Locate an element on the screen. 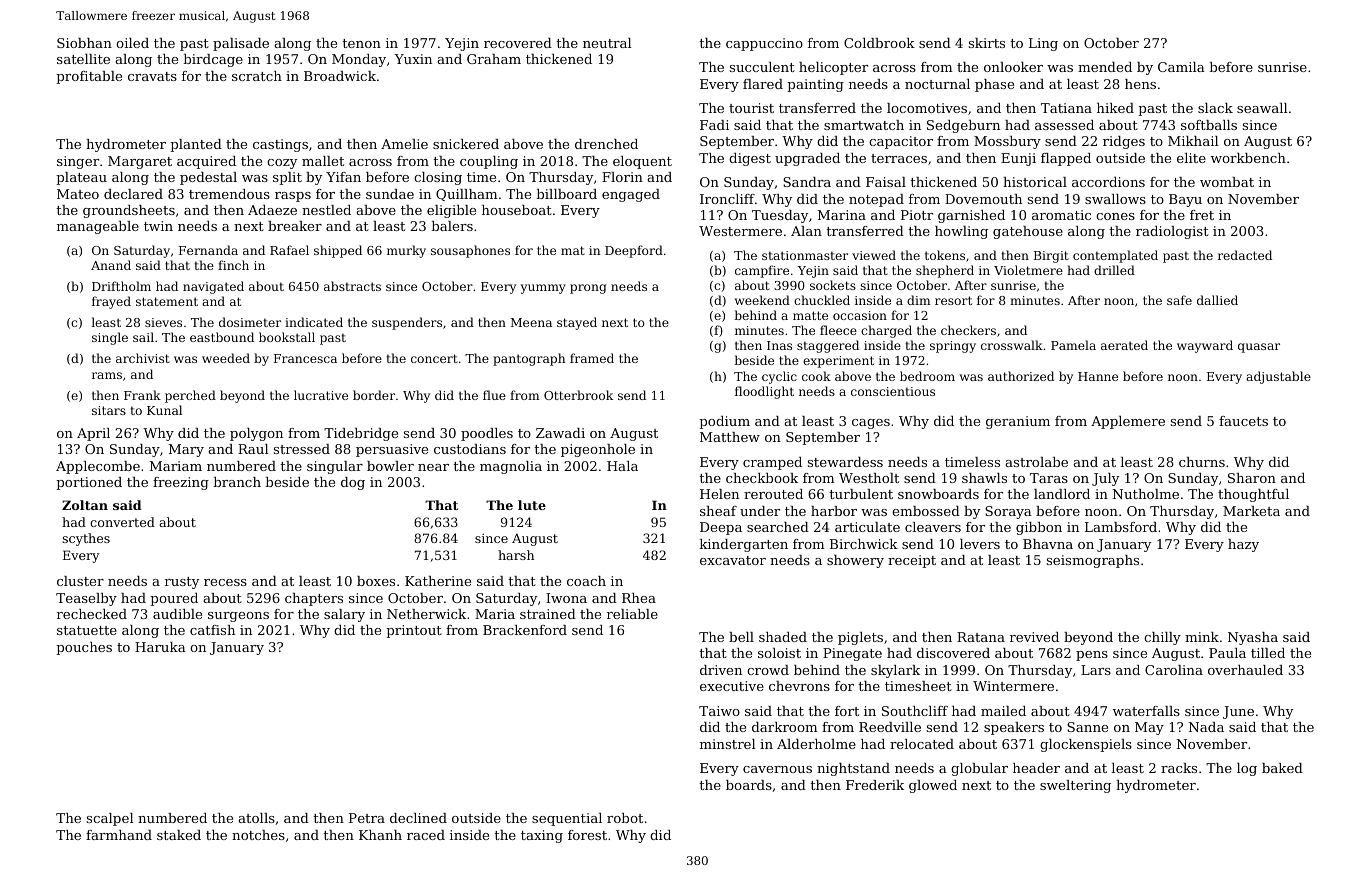  salary is located at coordinates (344, 615).
